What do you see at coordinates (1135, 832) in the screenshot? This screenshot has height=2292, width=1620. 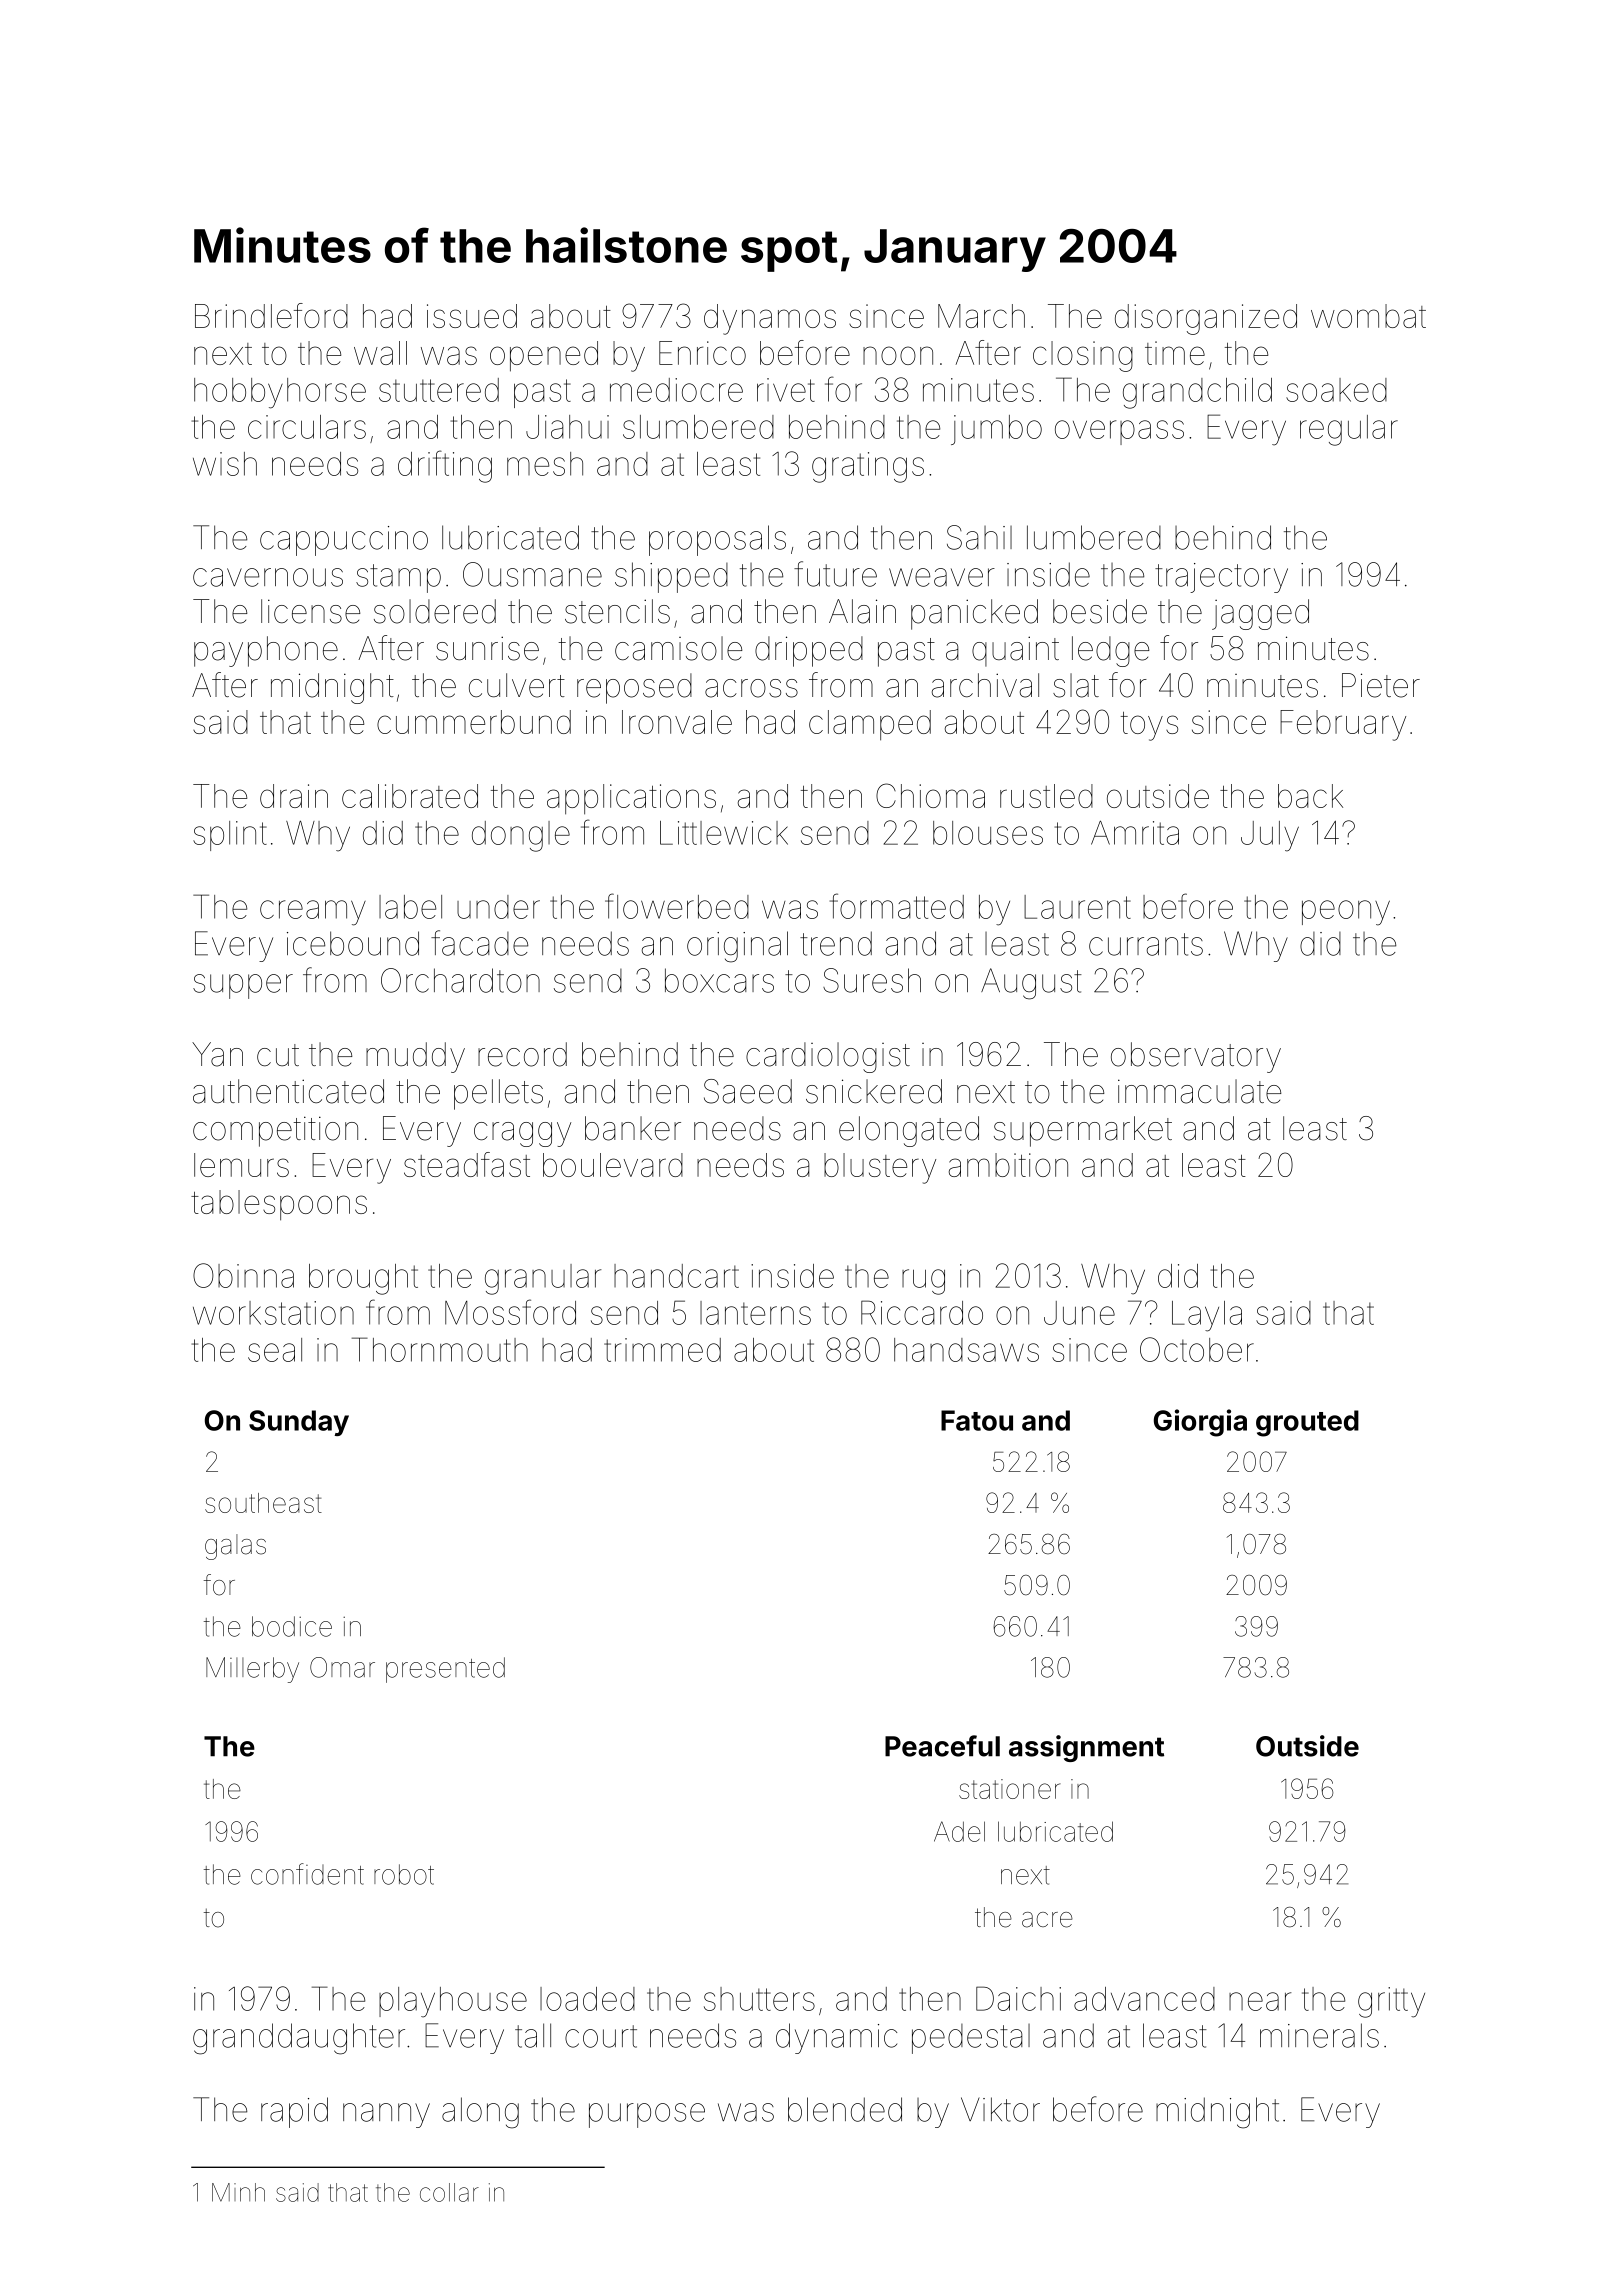 I see `Amrita` at bounding box center [1135, 832].
